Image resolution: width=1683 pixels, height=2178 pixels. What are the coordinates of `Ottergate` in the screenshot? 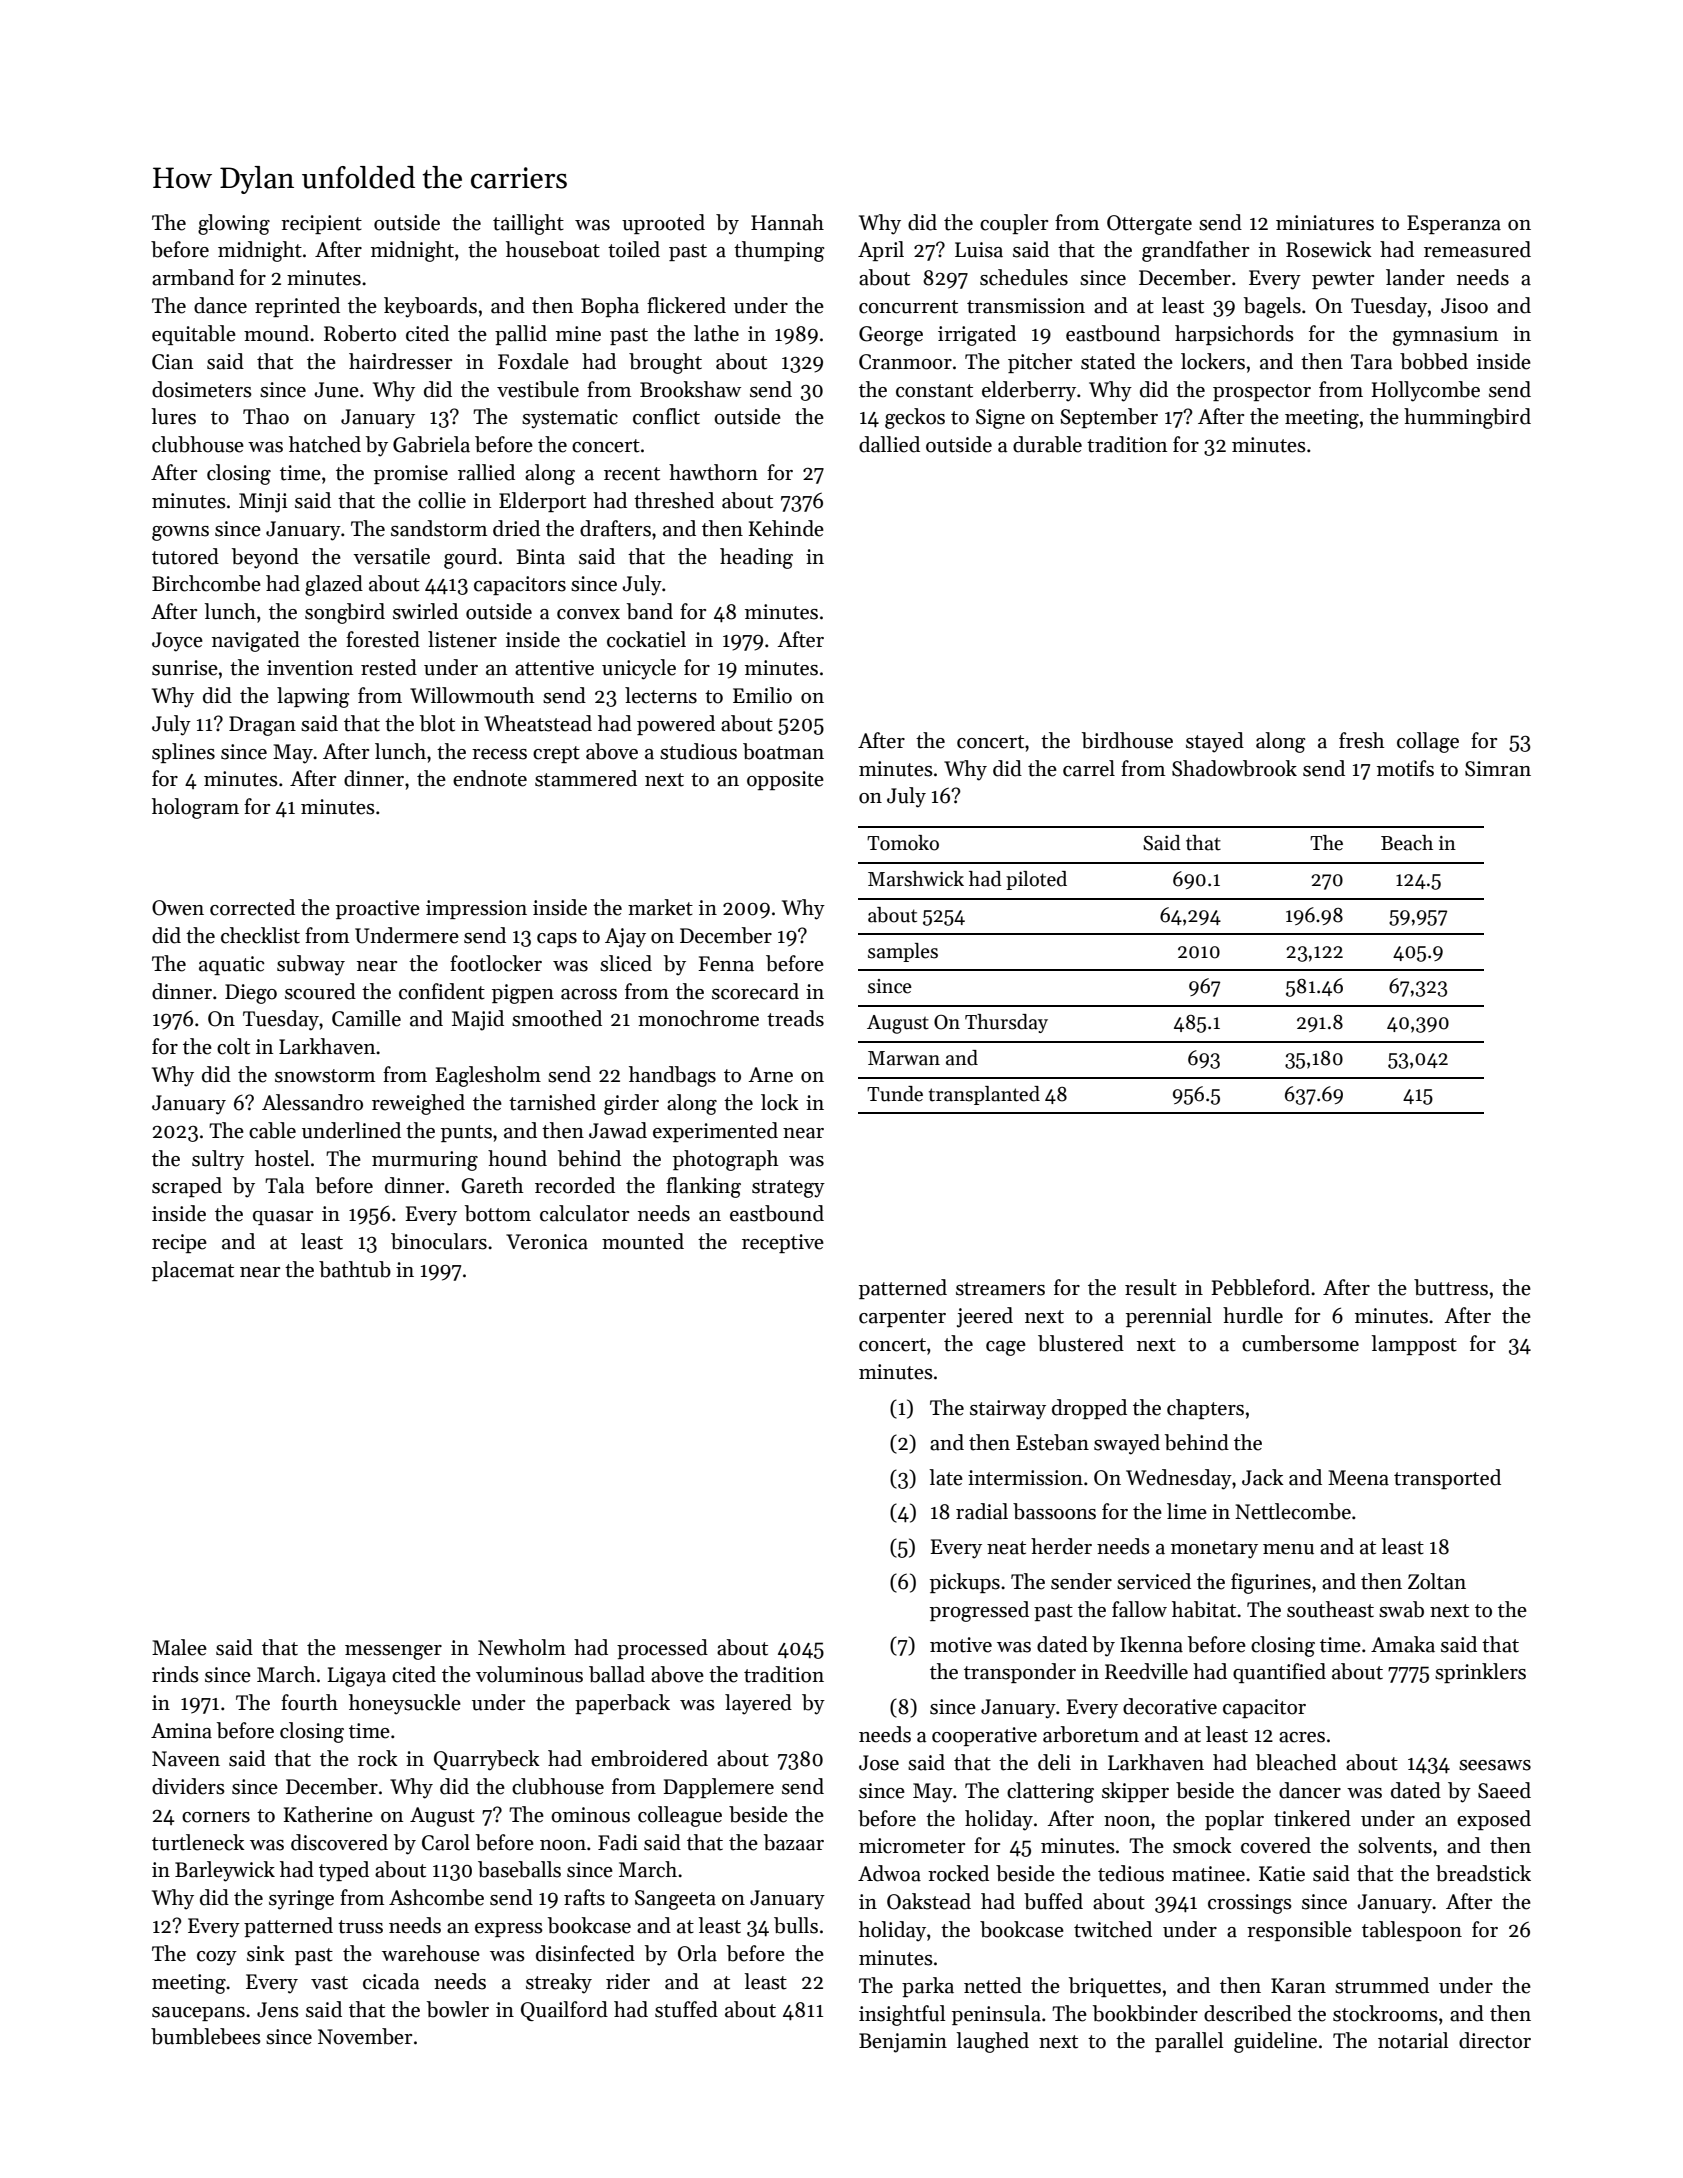 It's located at (1149, 225).
